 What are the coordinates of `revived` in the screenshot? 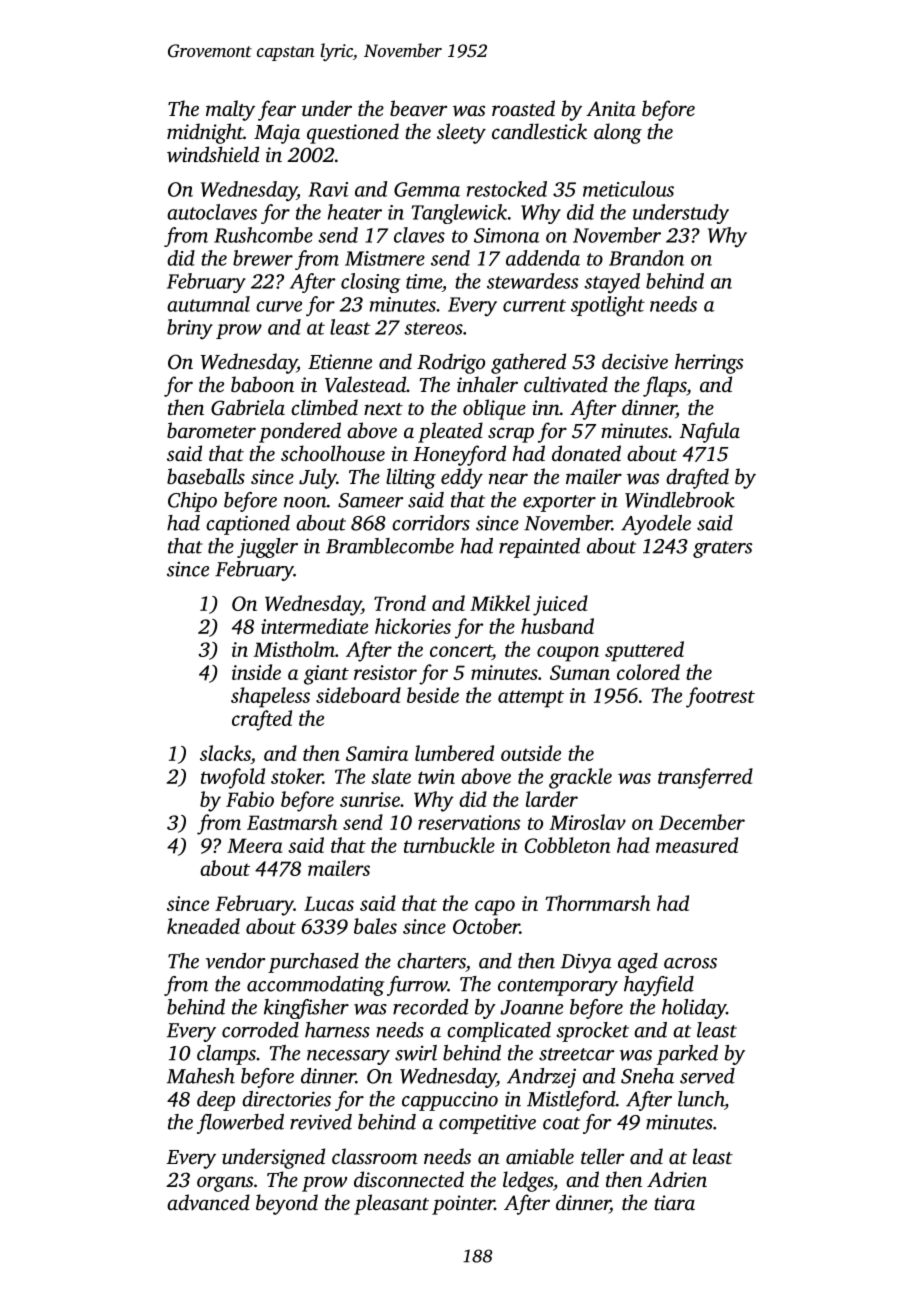 It's located at (321, 1122).
